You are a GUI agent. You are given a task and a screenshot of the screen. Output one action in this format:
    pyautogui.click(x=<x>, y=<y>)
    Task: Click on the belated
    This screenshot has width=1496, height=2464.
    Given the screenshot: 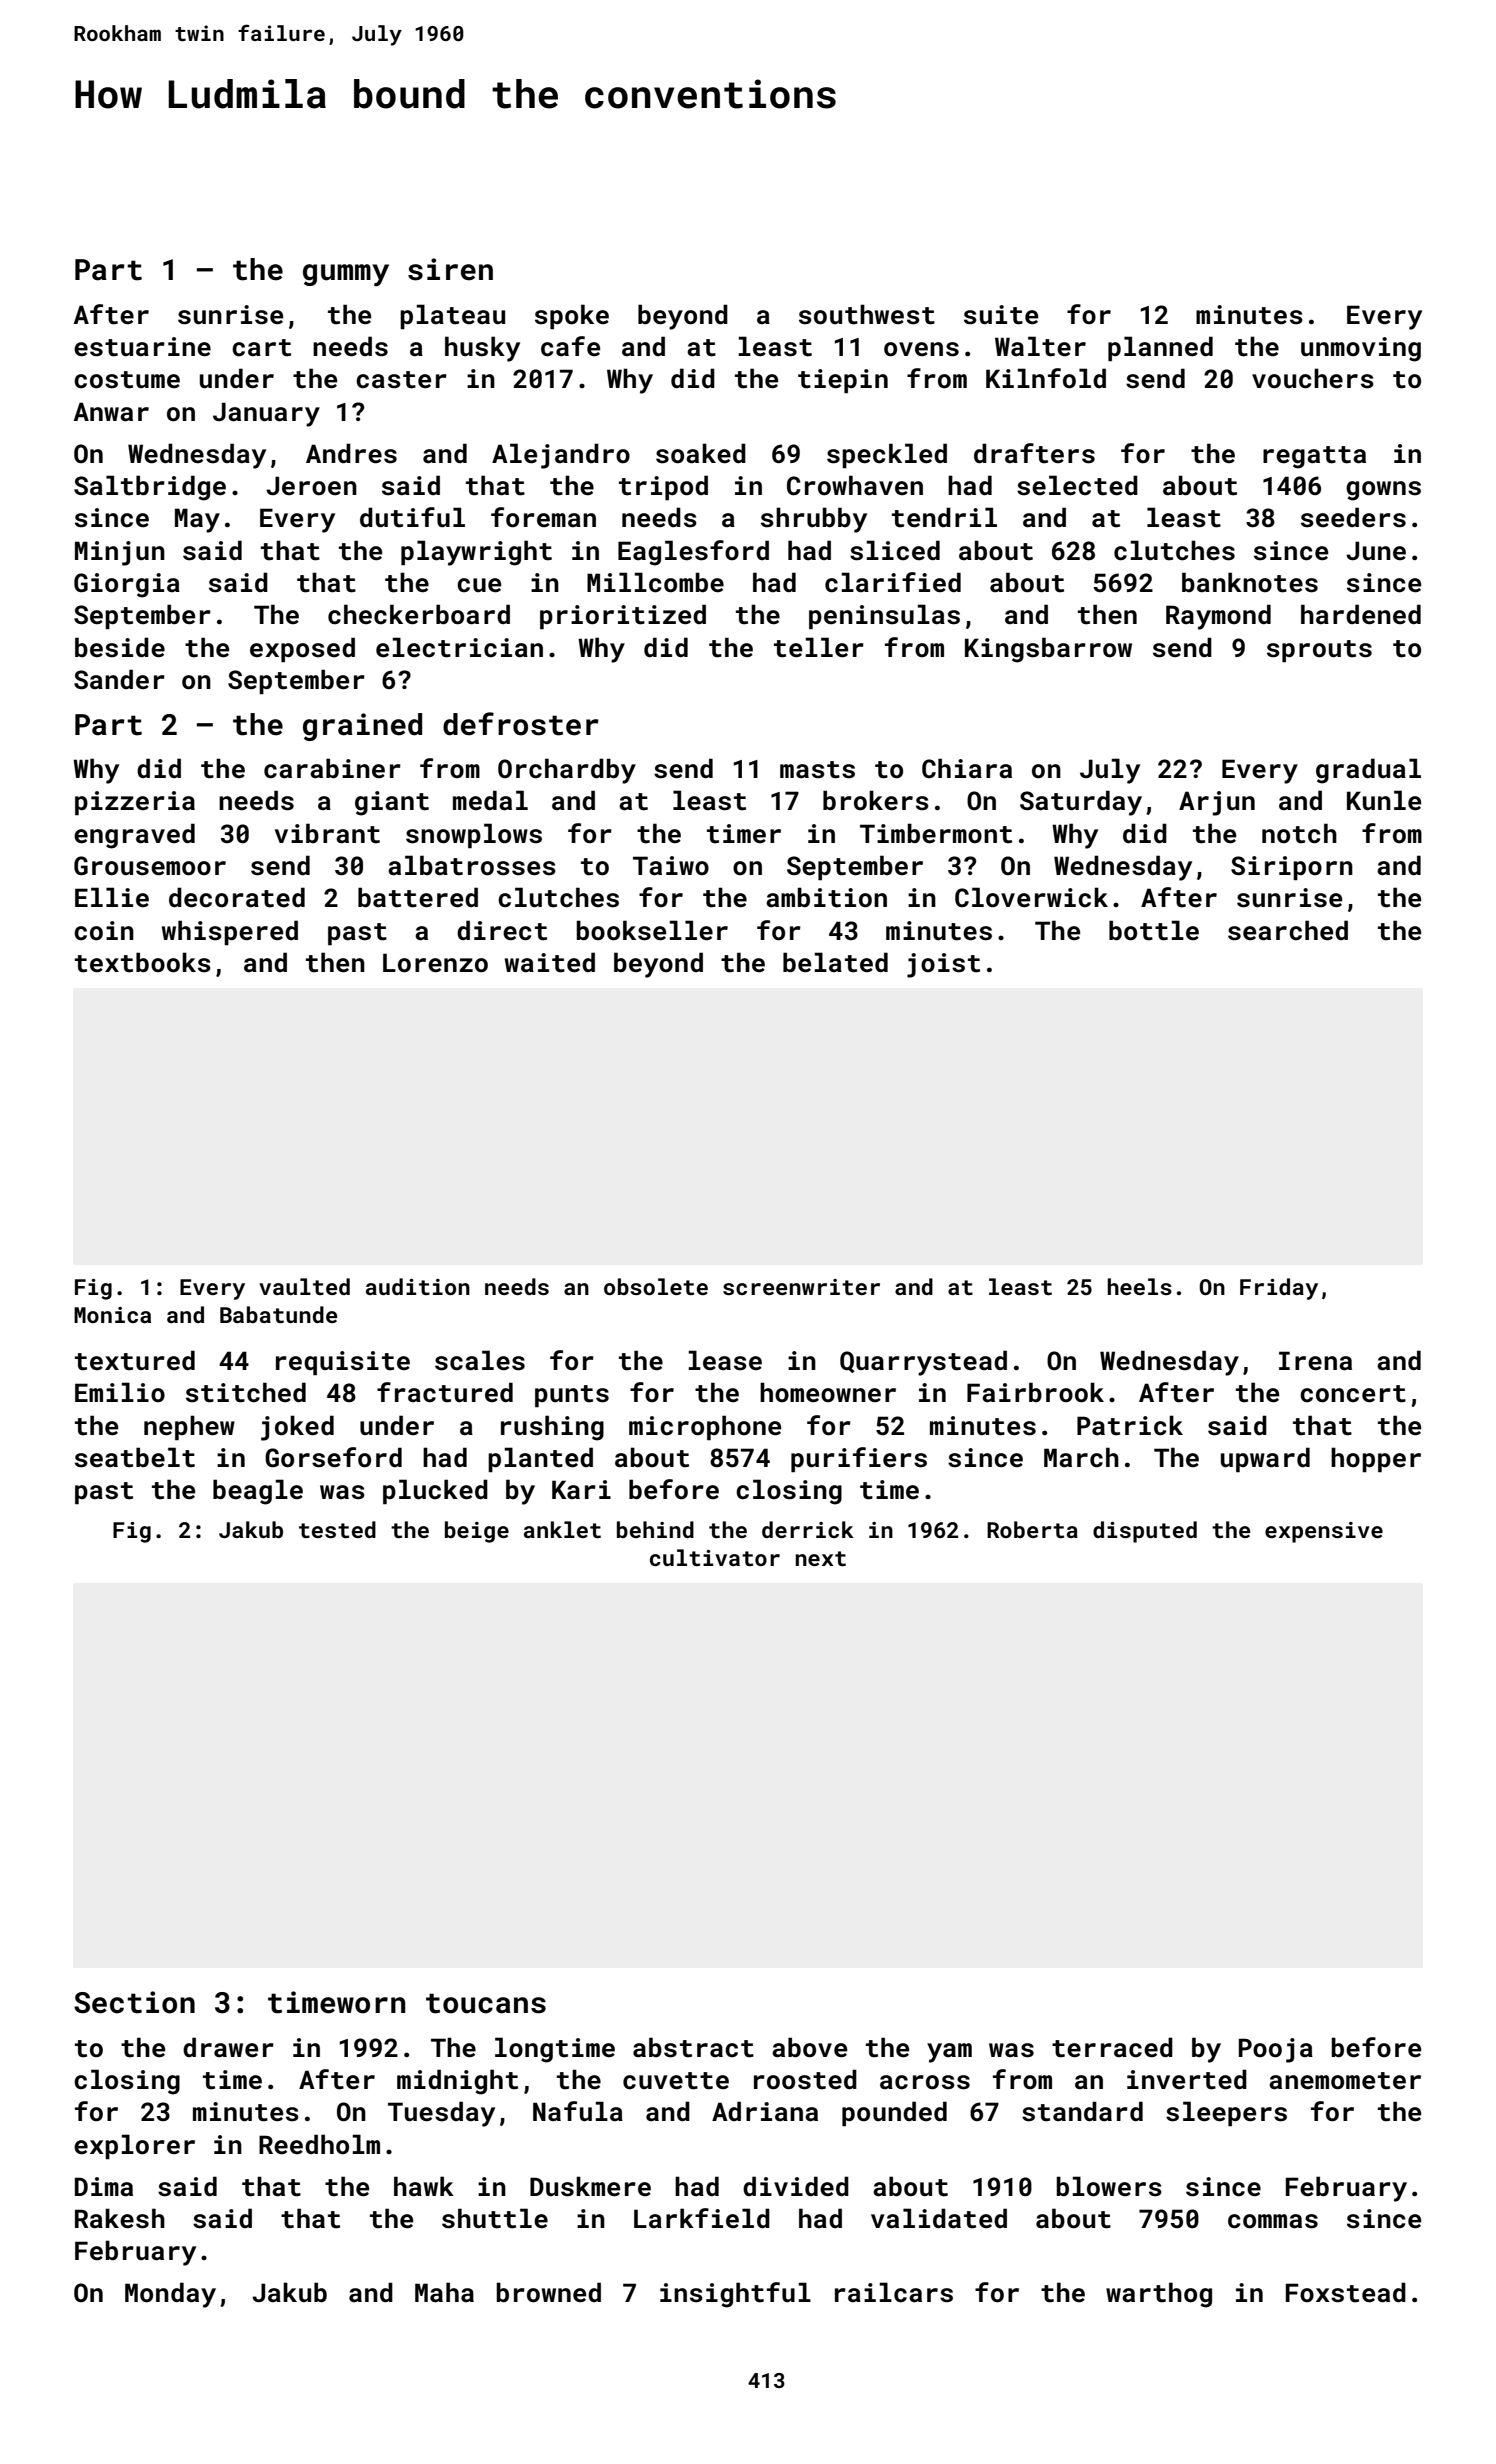 What is the action you would take?
    pyautogui.click(x=835, y=962)
